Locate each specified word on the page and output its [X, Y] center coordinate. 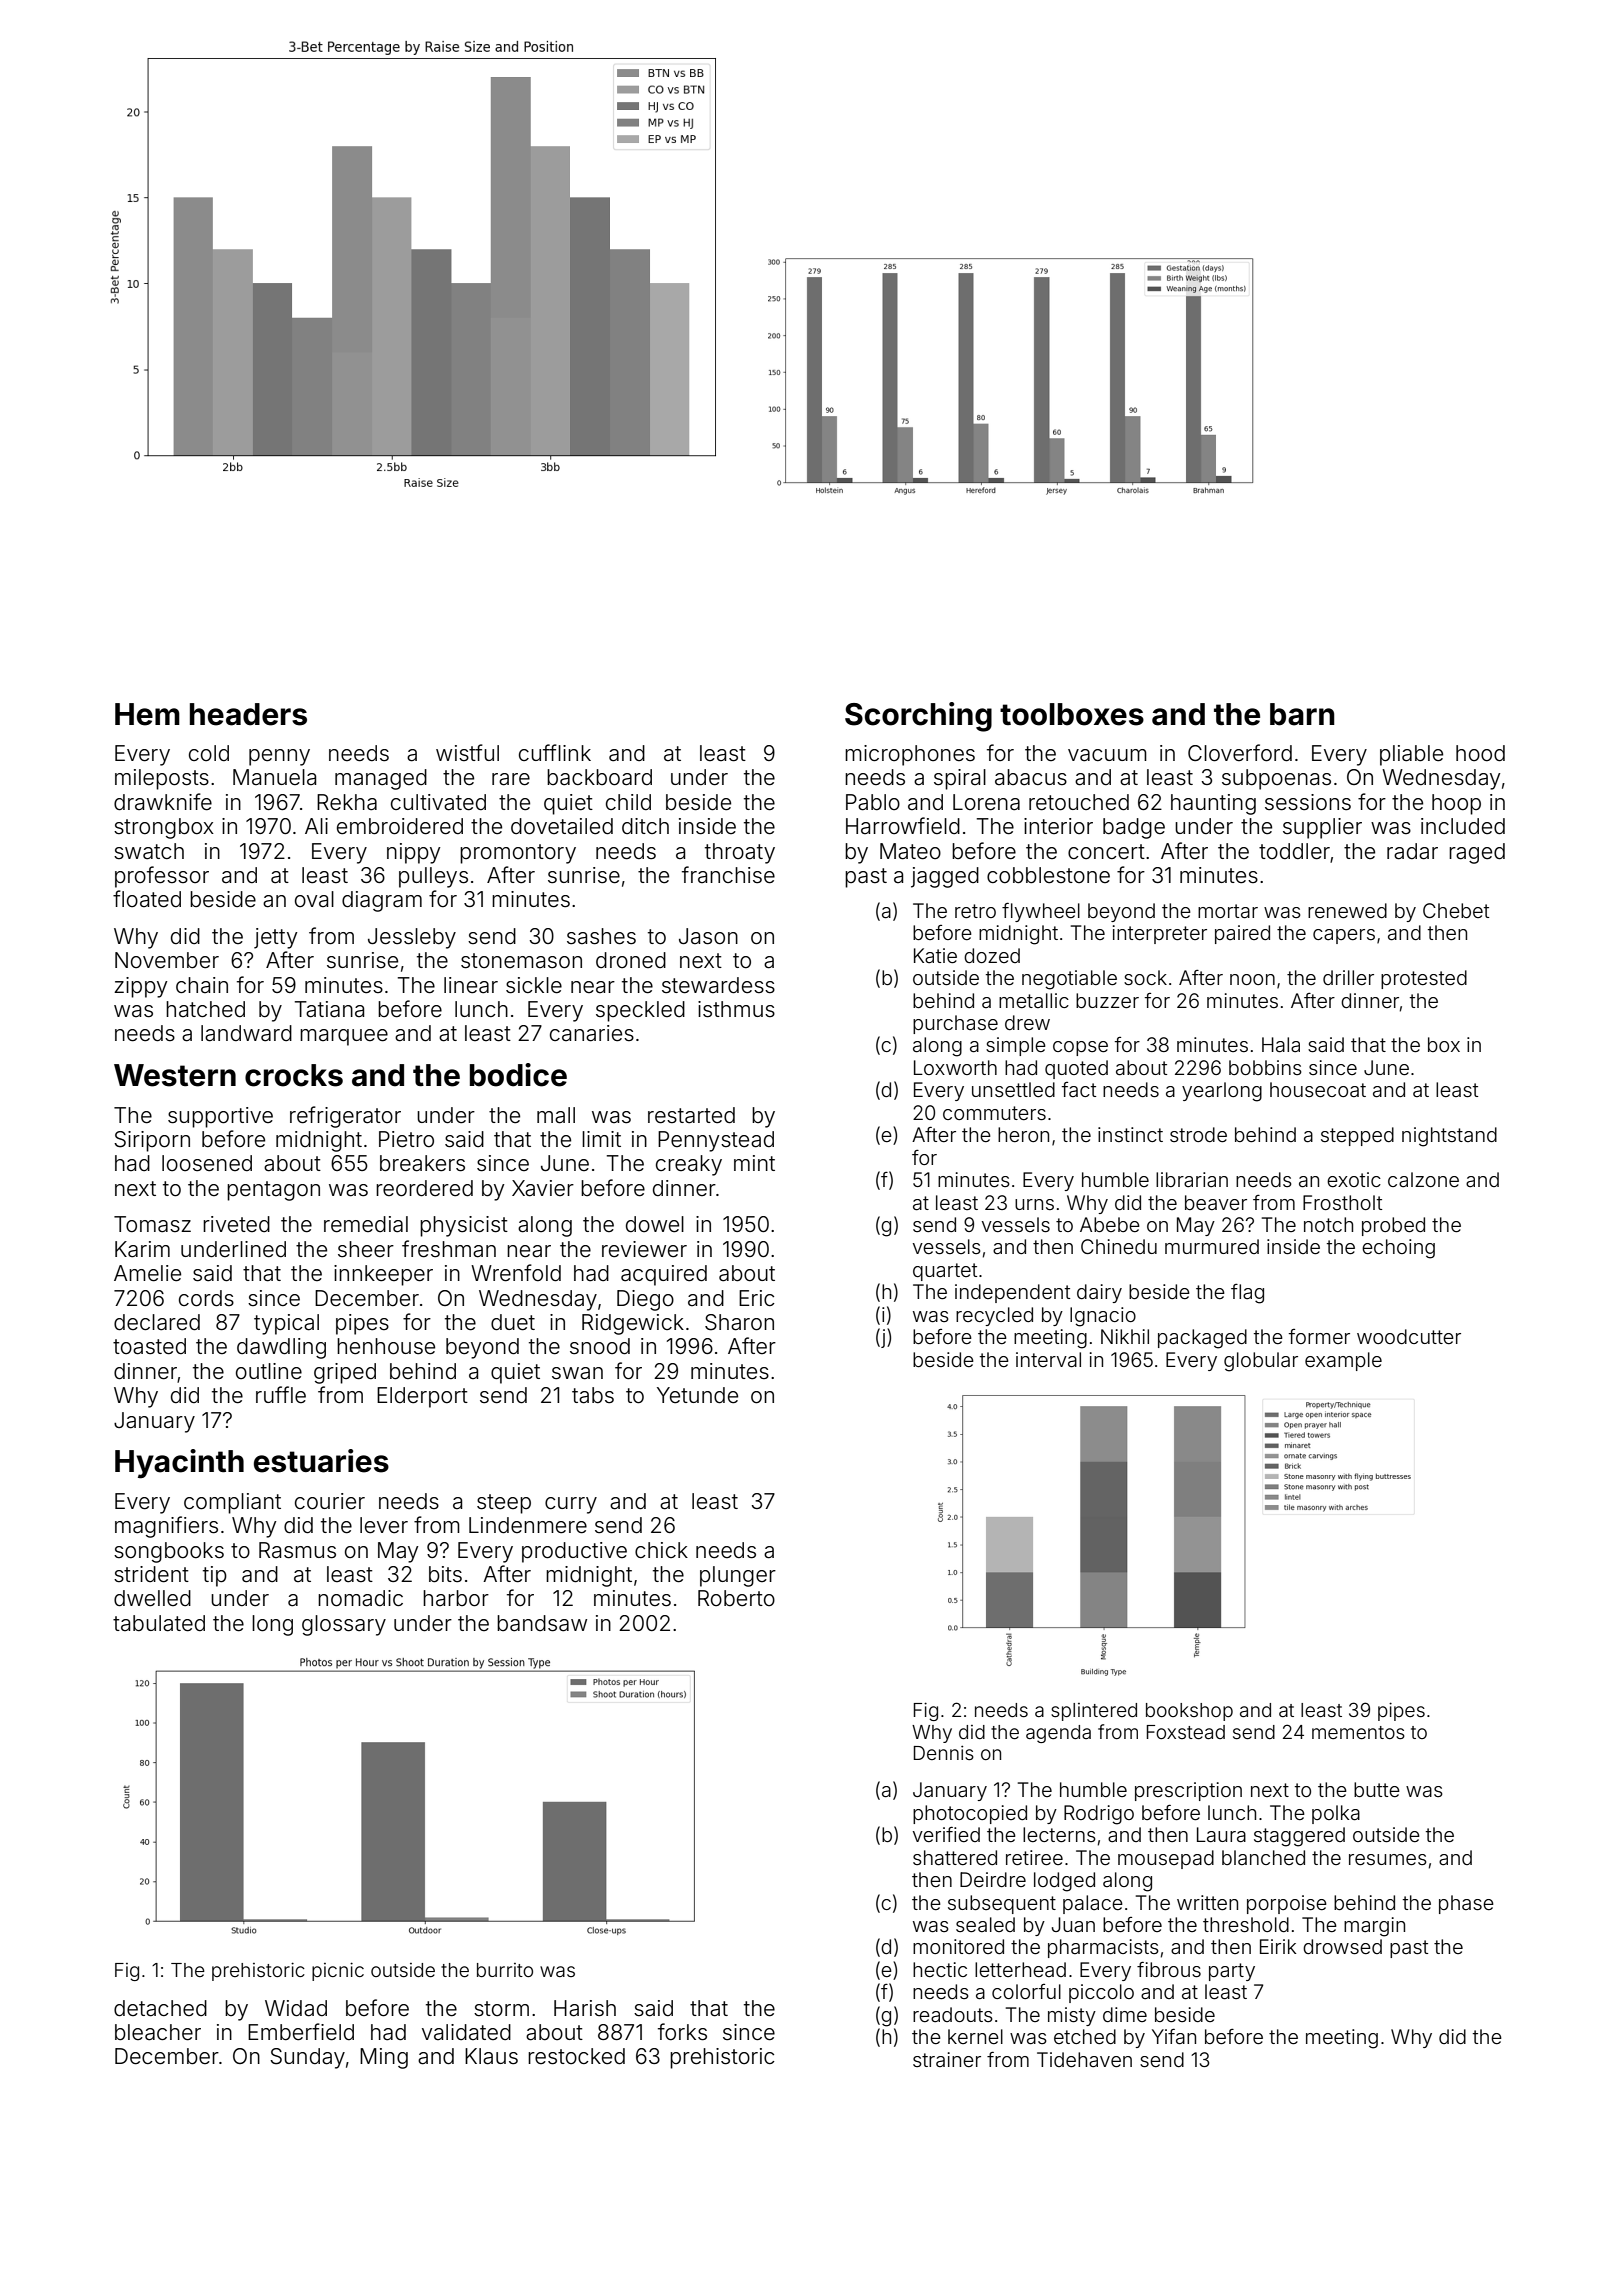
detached [160, 2008]
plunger [738, 1576]
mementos [1358, 1732]
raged [1477, 853]
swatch [149, 851]
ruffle [281, 1394]
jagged [945, 877]
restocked [576, 2056]
